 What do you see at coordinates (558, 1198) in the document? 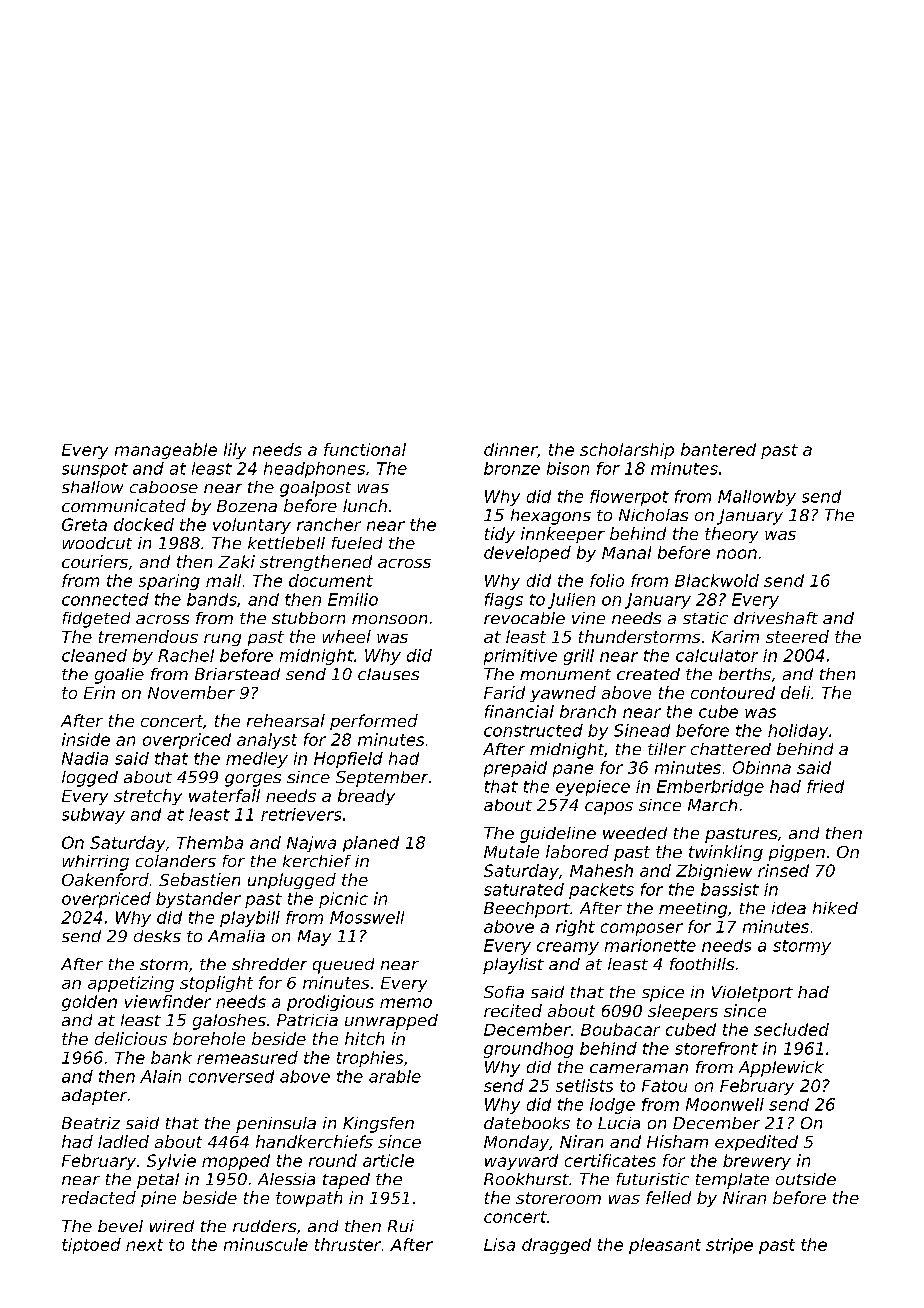
I see `storeroom` at bounding box center [558, 1198].
